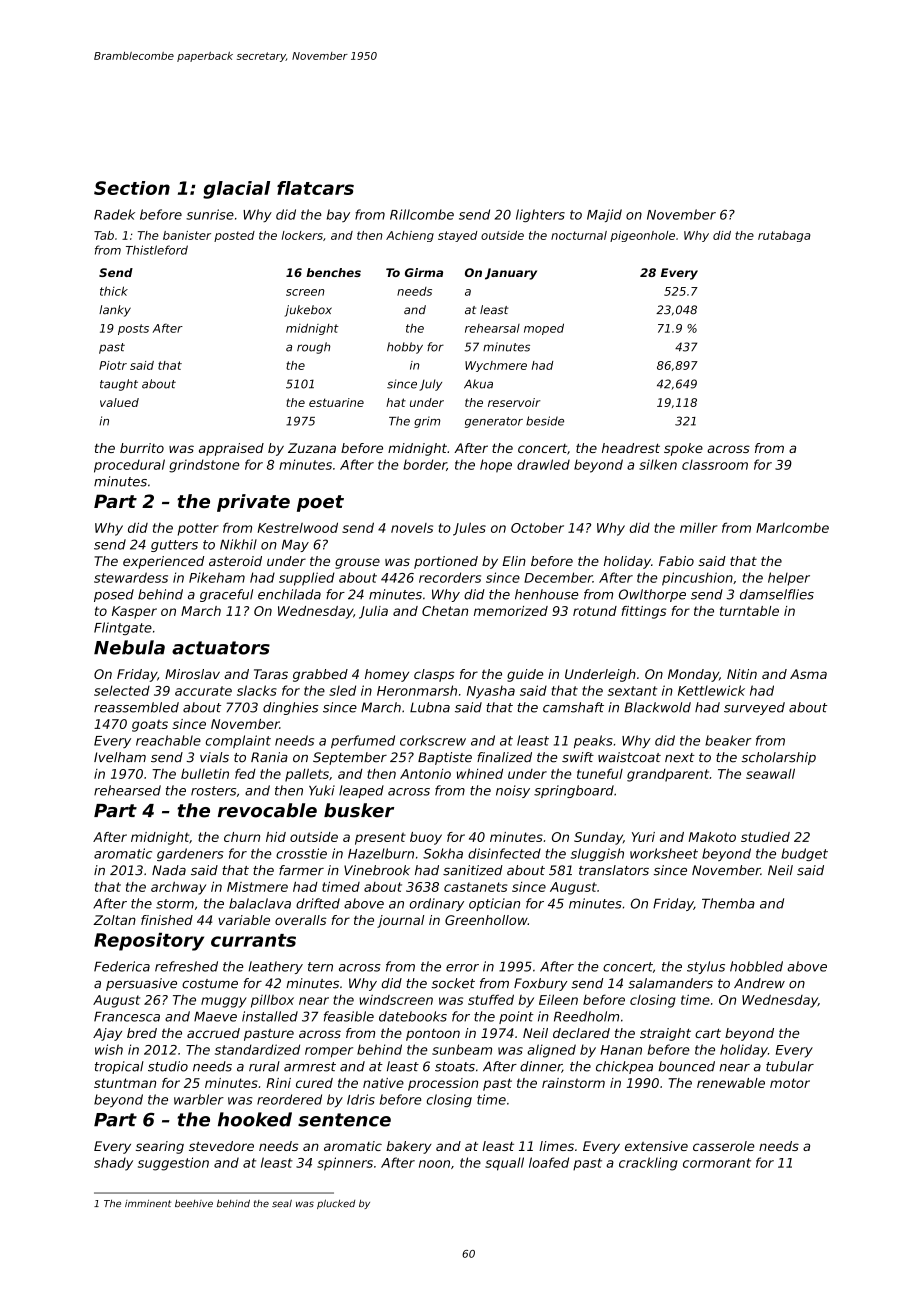 This screenshot has height=1308, width=924. I want to click on seal, so click(282, 1203).
